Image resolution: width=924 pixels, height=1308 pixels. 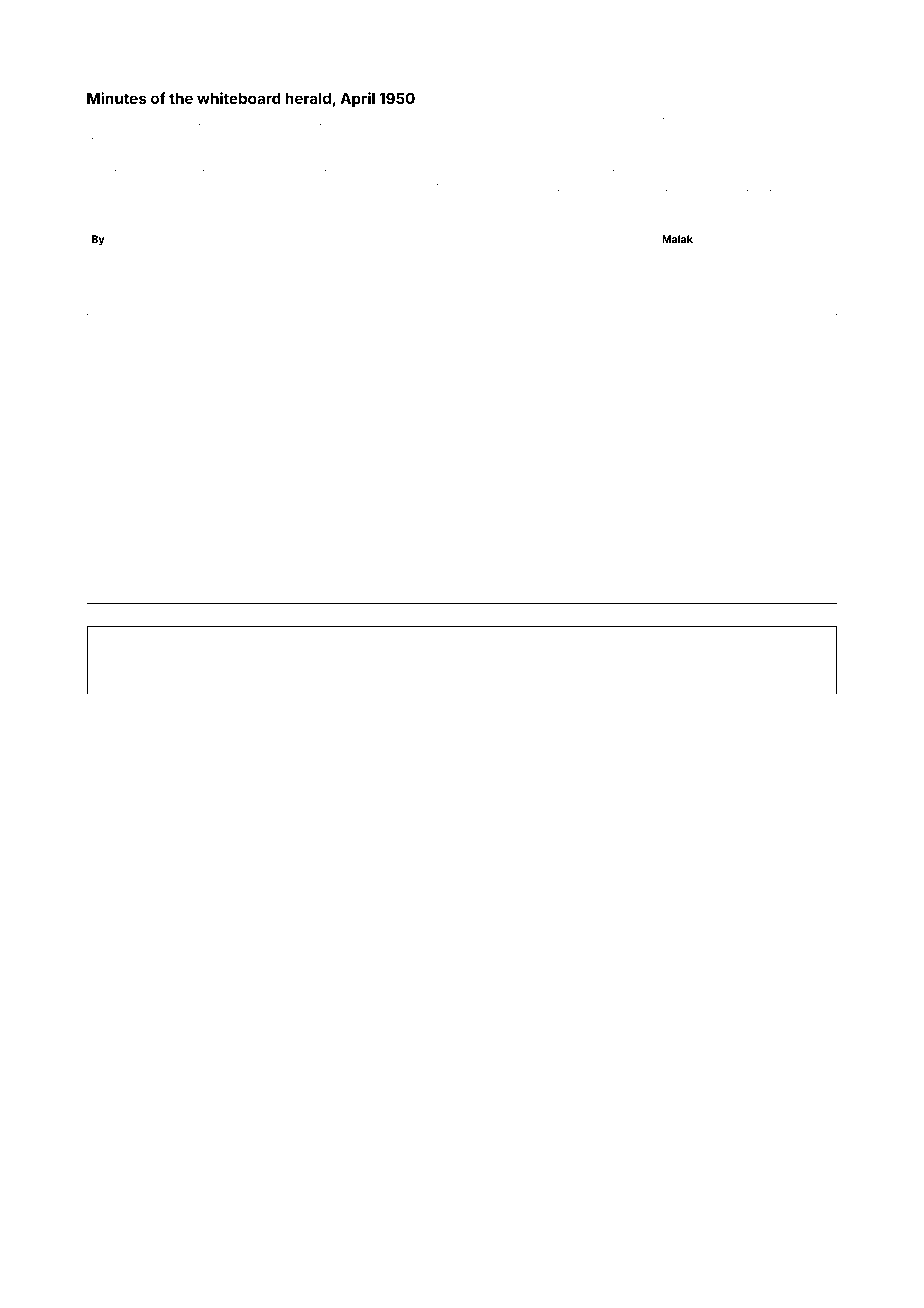 What do you see at coordinates (626, 188) in the screenshot?
I see `teammate` at bounding box center [626, 188].
